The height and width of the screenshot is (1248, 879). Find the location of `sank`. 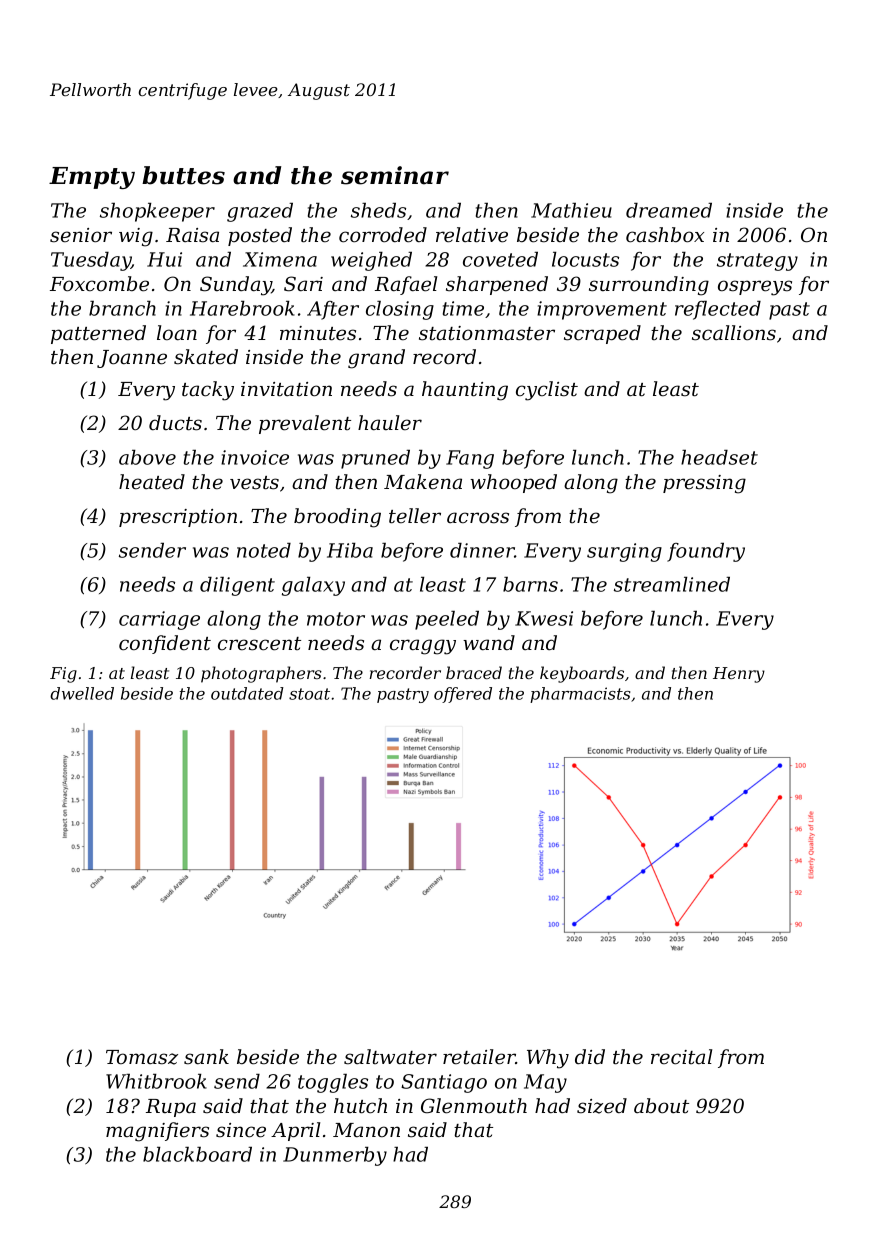

sank is located at coordinates (206, 1057).
